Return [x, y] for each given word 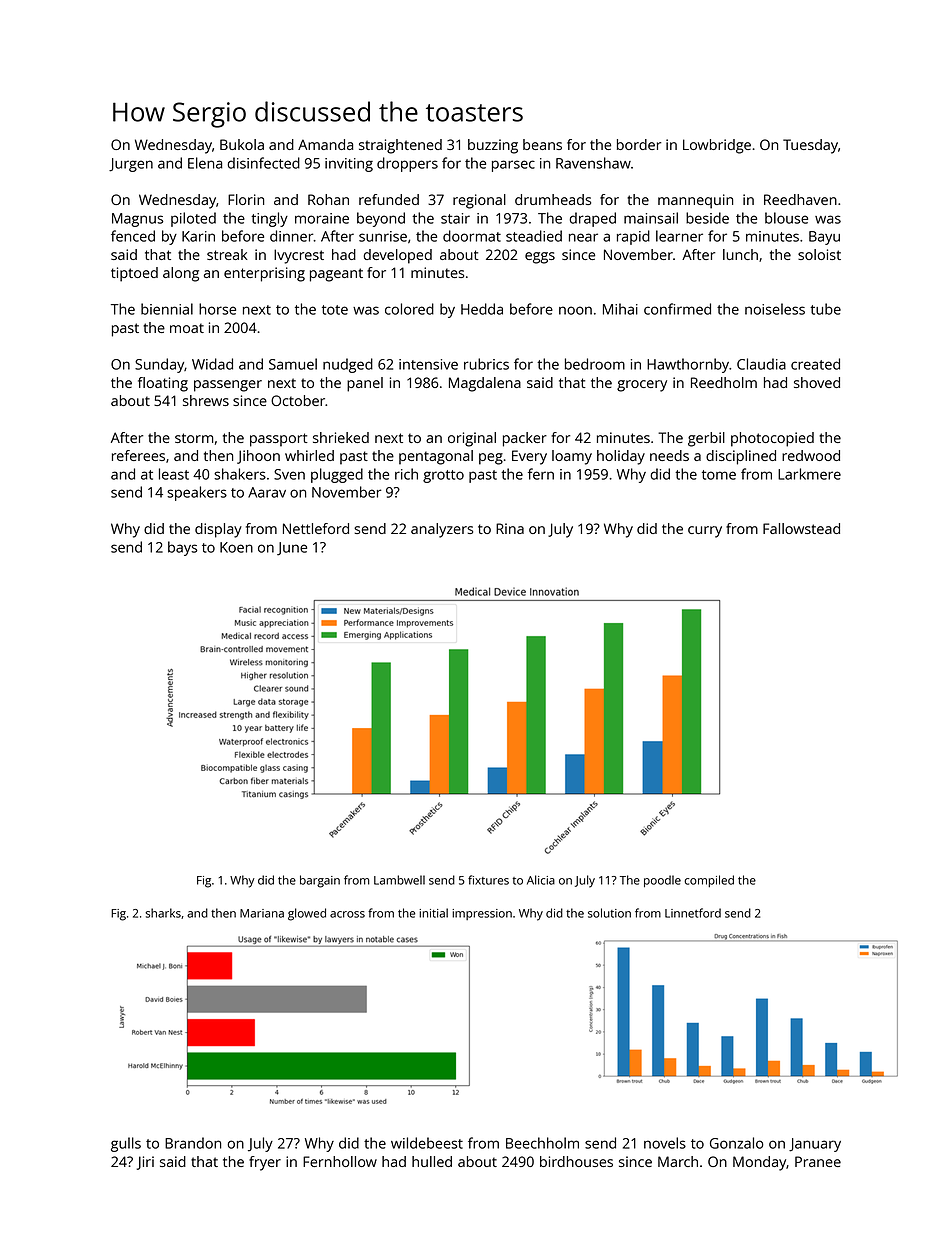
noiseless [775, 309]
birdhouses [576, 1161]
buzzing [493, 146]
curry [705, 532]
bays [183, 548]
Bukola [242, 144]
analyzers [442, 530]
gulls [126, 1144]
